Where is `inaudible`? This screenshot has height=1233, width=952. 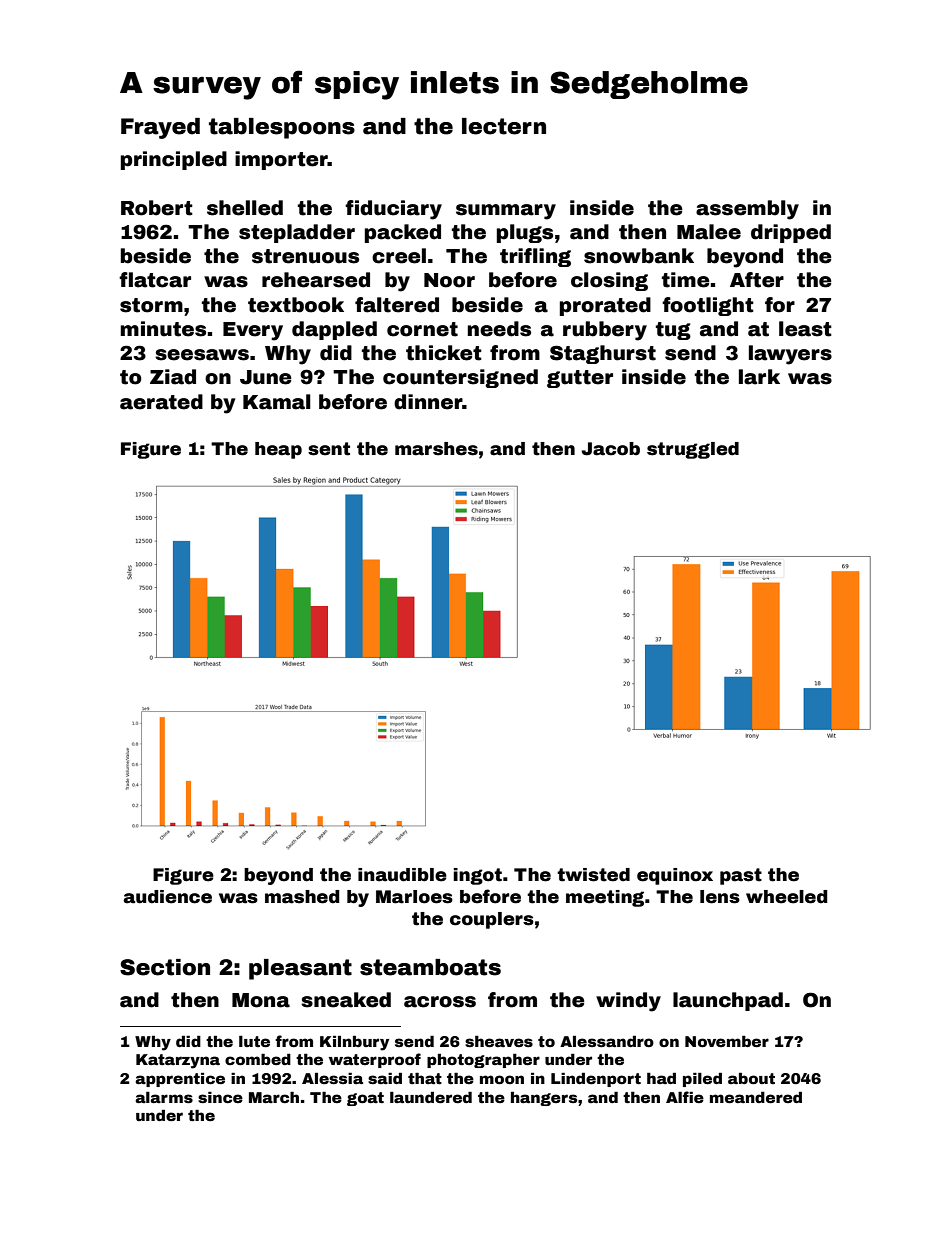 inaudible is located at coordinates (402, 875).
